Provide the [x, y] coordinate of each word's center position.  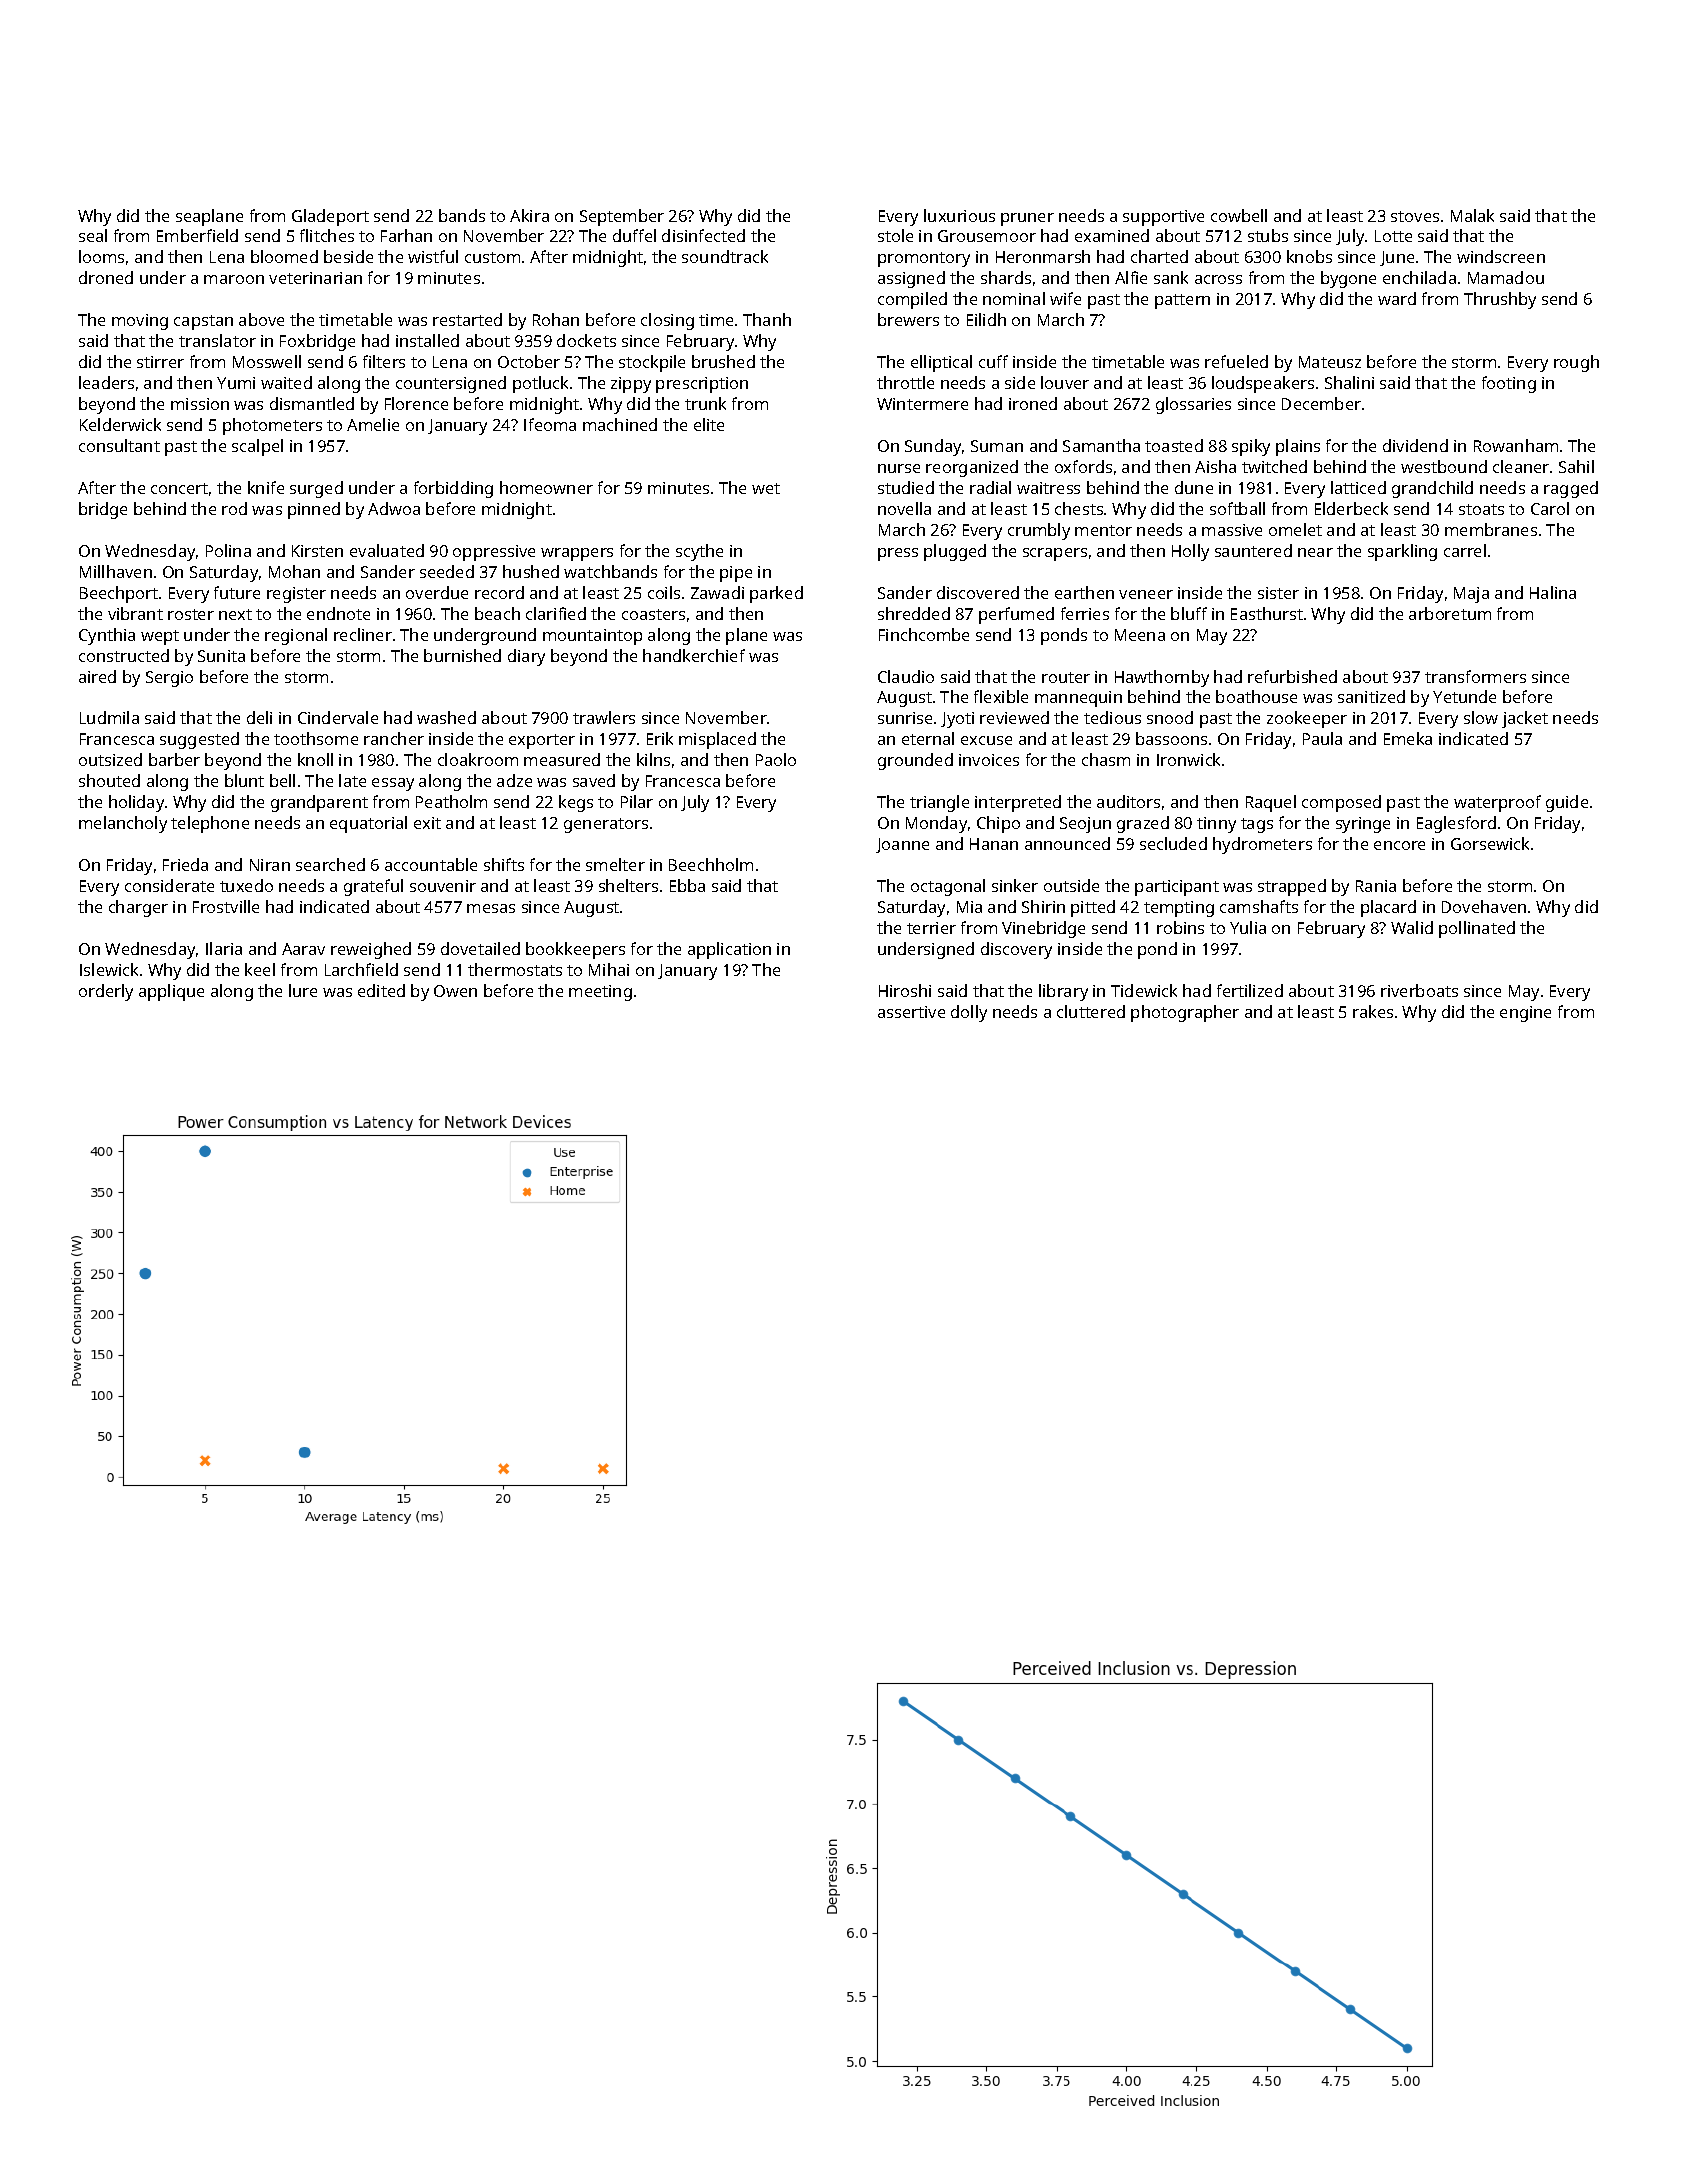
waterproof [1497, 803]
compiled [912, 300]
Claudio [906, 676]
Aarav [303, 949]
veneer [1146, 594]
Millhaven [116, 571]
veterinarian [315, 278]
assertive [911, 1012]
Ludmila [109, 717]
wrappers [577, 554]
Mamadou [1506, 277]
